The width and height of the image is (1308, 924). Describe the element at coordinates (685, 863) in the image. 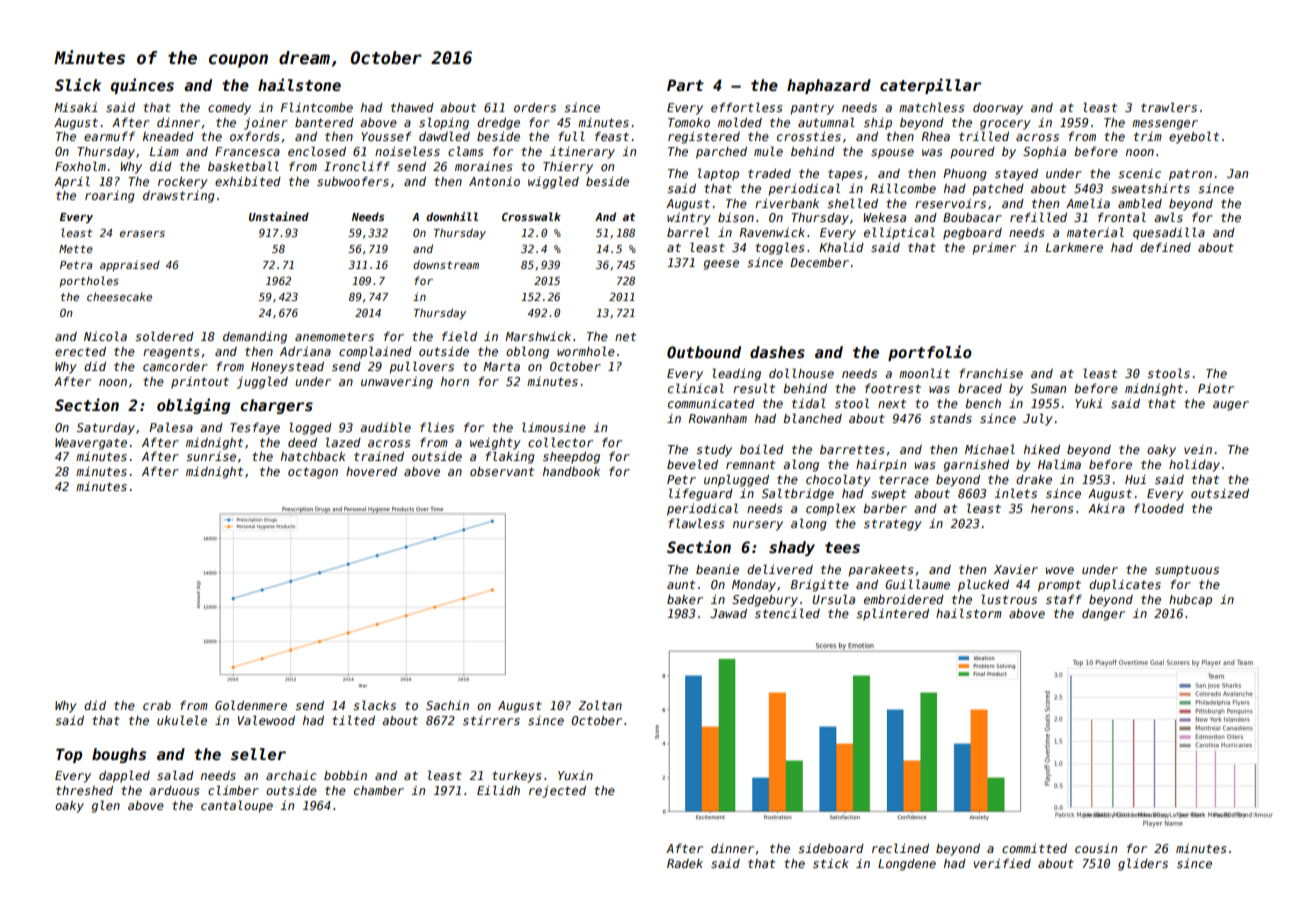

I see `Radek` at that location.
